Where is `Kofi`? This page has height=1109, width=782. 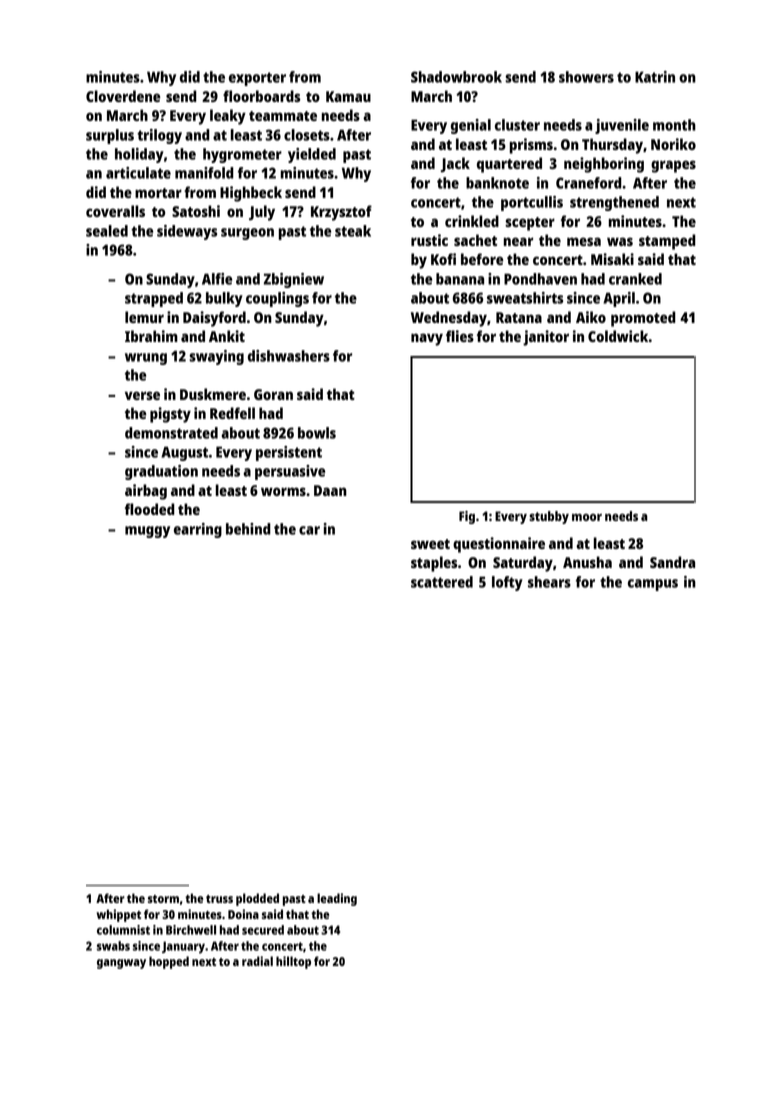 Kofi is located at coordinates (443, 259).
